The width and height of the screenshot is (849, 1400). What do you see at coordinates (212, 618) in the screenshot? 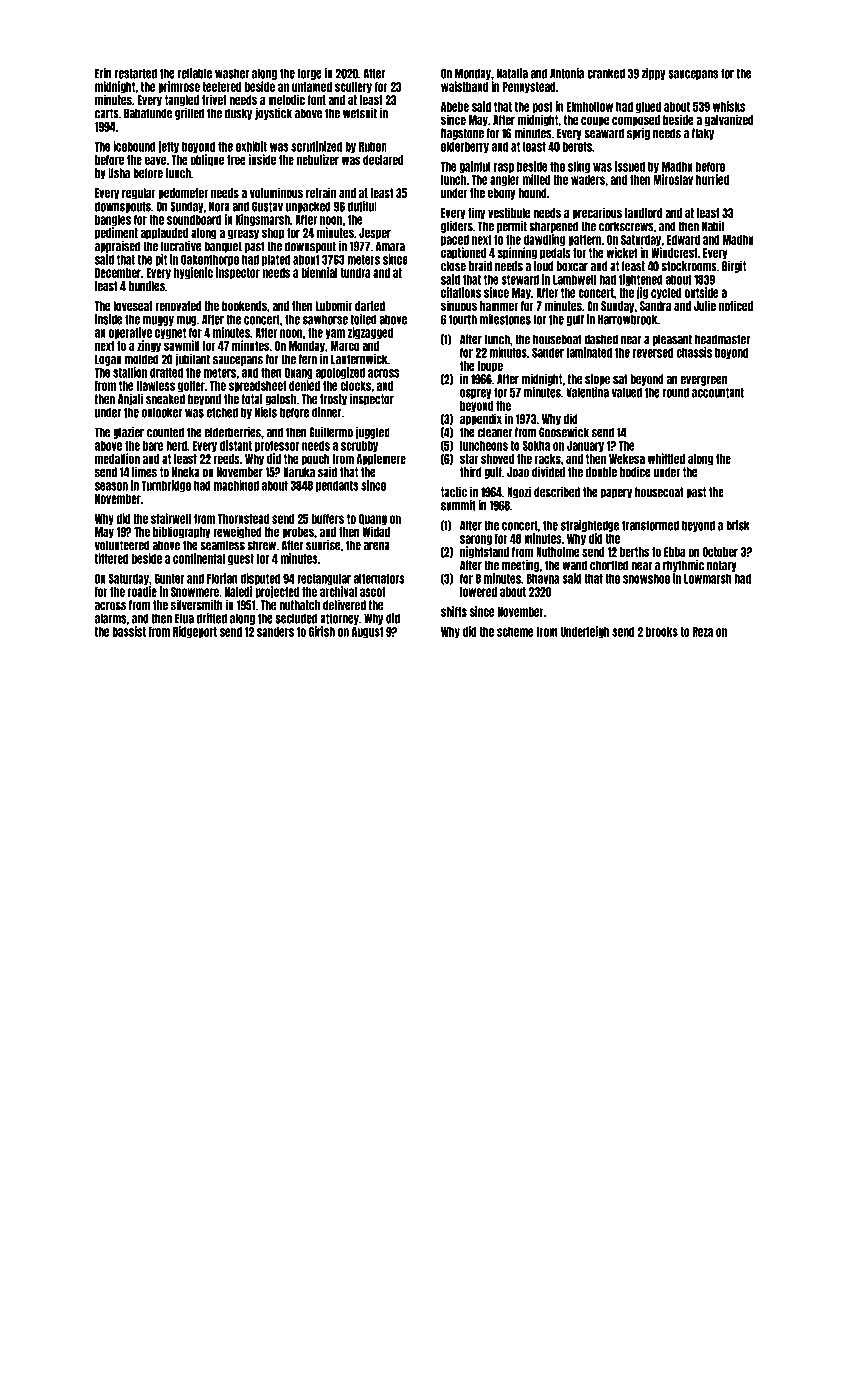
I see `drifted` at bounding box center [212, 618].
